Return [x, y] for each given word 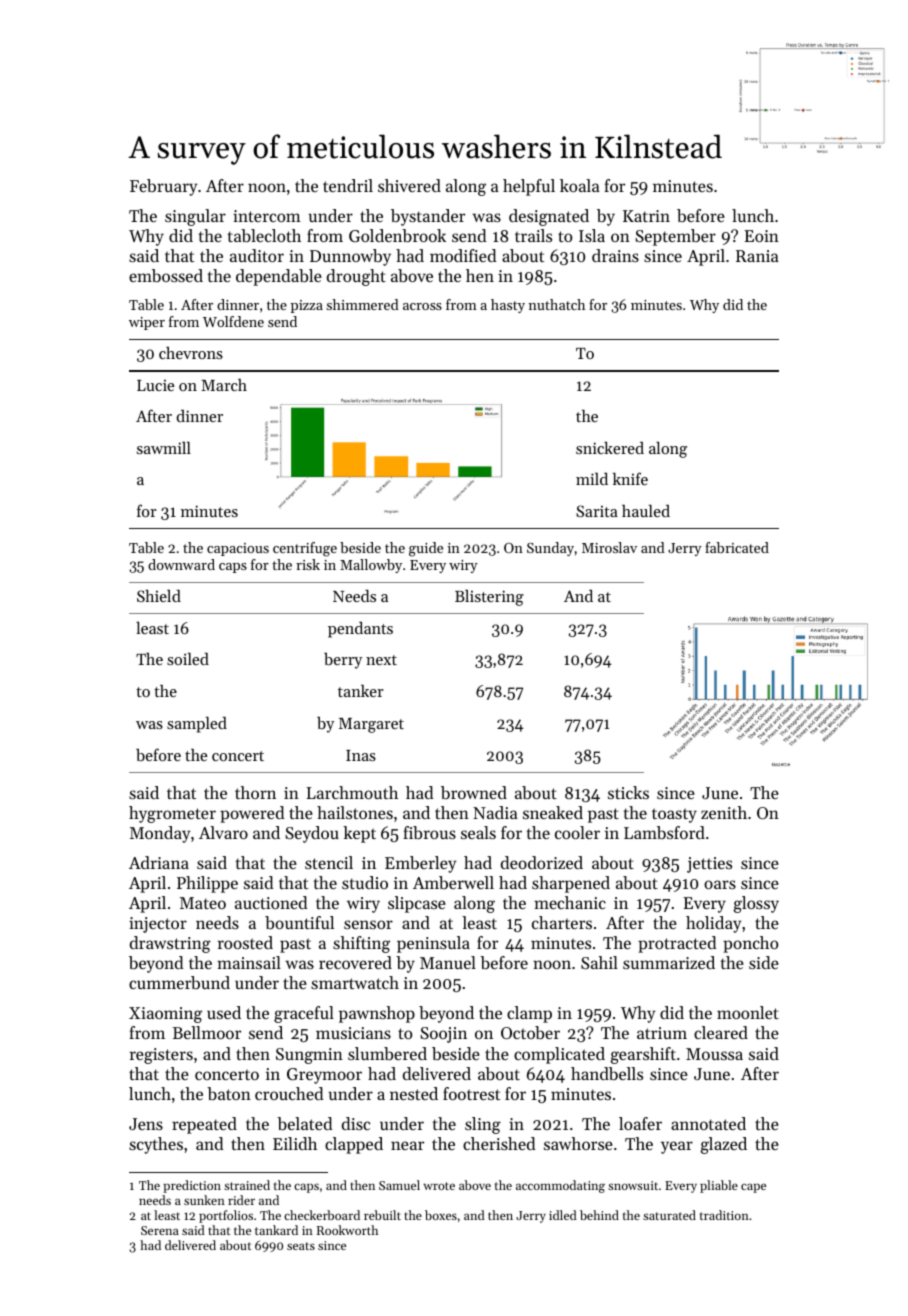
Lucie [155, 385]
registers [161, 1056]
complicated [559, 1055]
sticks [628, 792]
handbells [607, 1073]
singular [195, 217]
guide [426, 549]
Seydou [312, 834]
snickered [610, 447]
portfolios [226, 1216]
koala [580, 185]
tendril [348, 185]
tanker [360, 691]
